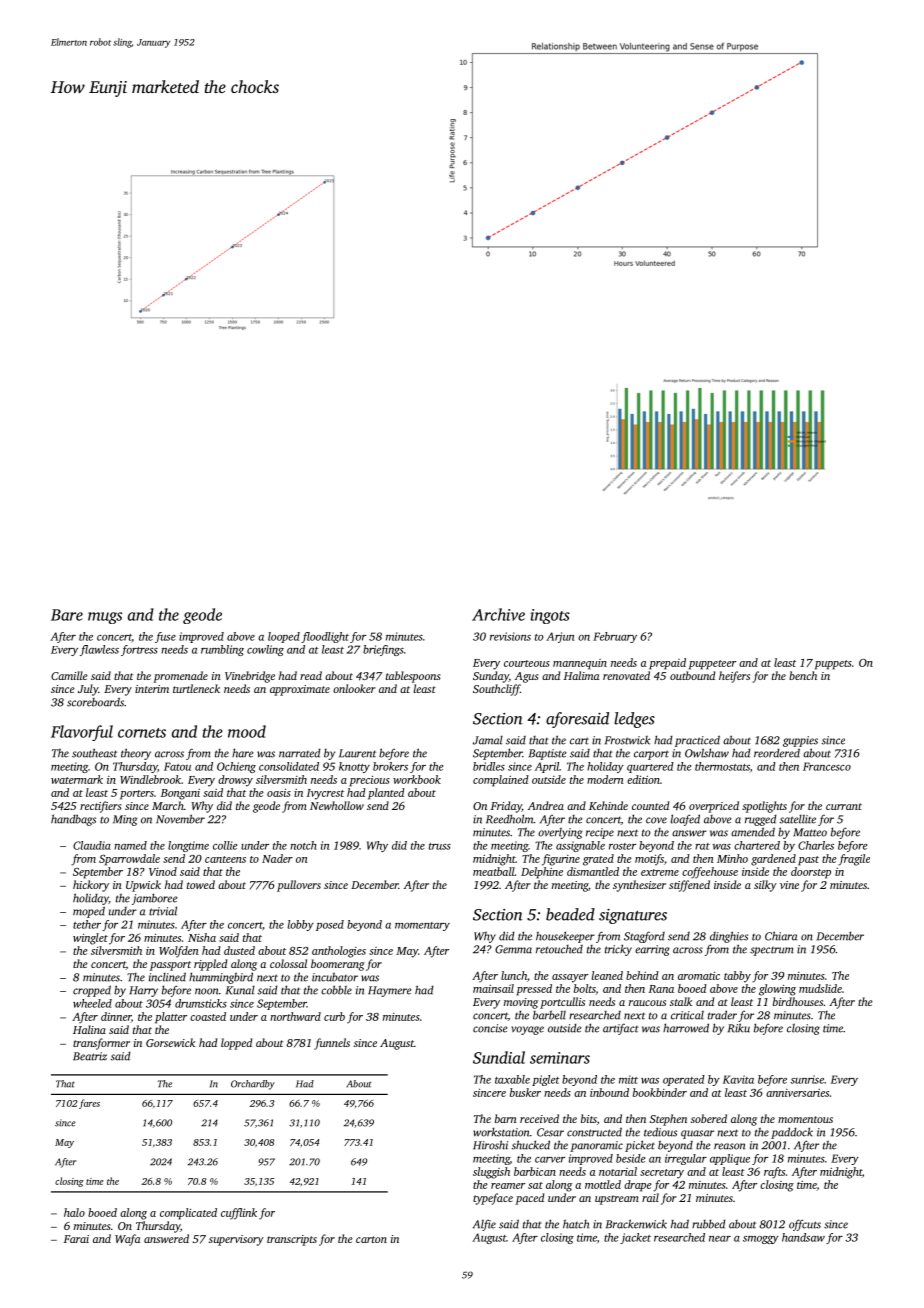 The image size is (924, 1308). What do you see at coordinates (76, 1239) in the screenshot?
I see `Farai` at bounding box center [76, 1239].
